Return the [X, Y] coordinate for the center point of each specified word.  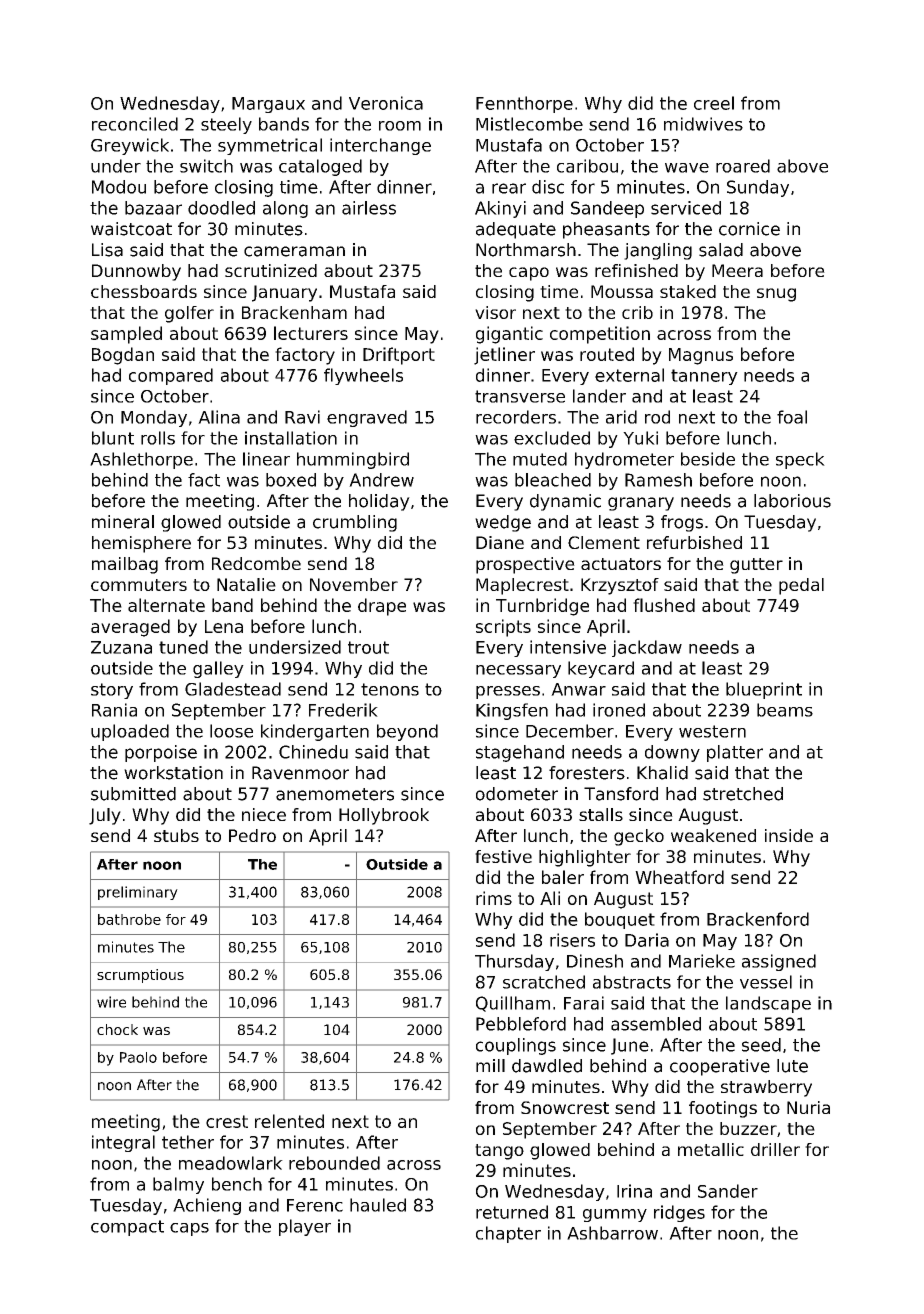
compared [171, 376]
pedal [801, 586]
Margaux [268, 105]
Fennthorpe [524, 104]
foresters [587, 773]
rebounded [334, 1163]
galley [218, 669]
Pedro [252, 835]
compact [127, 1228]
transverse [520, 396]
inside [789, 835]
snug [776, 295]
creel [714, 103]
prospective [525, 565]
